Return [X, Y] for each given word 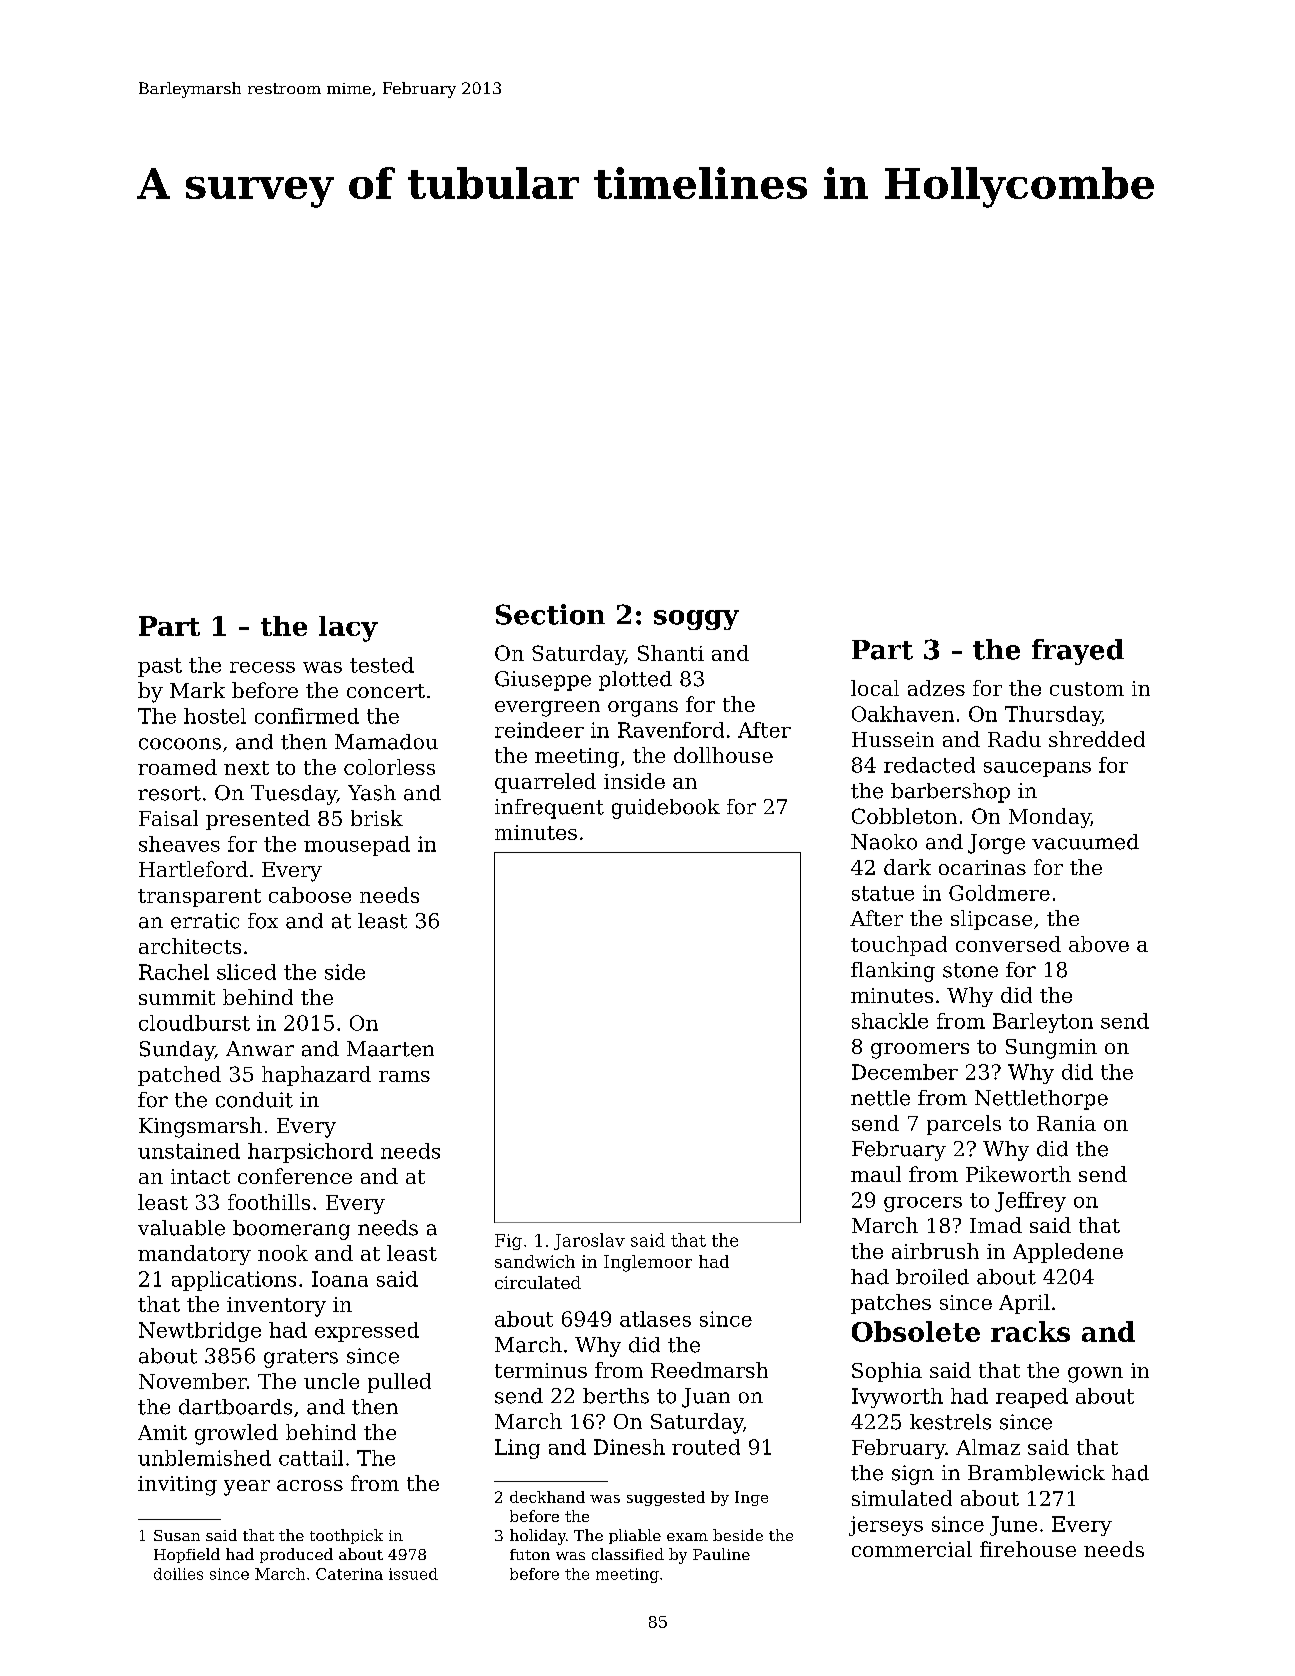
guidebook [666, 809]
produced [296, 1555]
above [1099, 944]
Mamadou [386, 742]
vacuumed [1085, 842]
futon [530, 1554]
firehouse [1028, 1549]
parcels [964, 1125]
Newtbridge [200, 1332]
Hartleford [193, 869]
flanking [893, 972]
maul [876, 1174]
